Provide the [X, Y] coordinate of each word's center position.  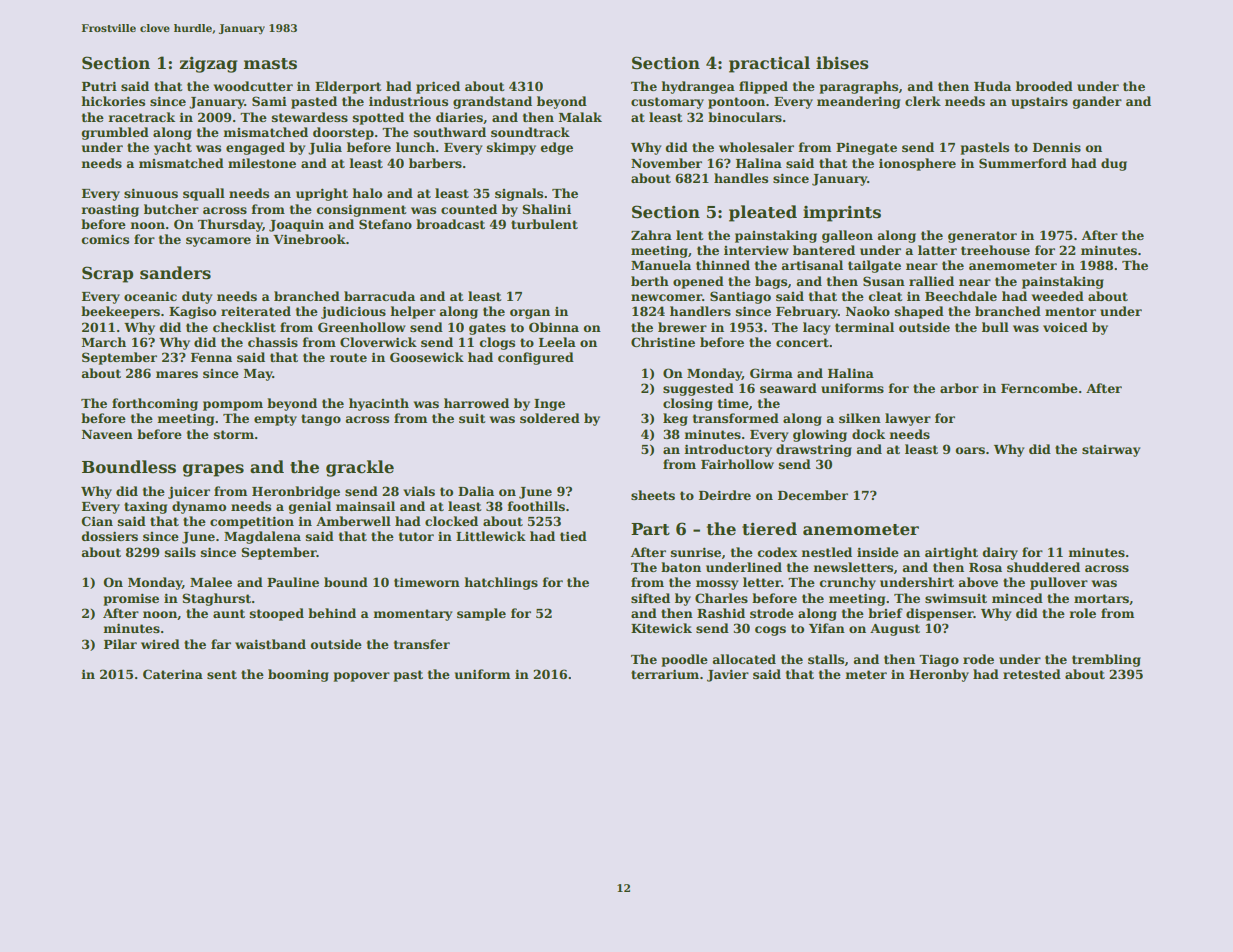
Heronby [939, 675]
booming [298, 675]
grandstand [492, 102]
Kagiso [192, 313]
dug [1114, 164]
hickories [113, 101]
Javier [728, 676]
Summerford [1023, 163]
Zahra [651, 235]
